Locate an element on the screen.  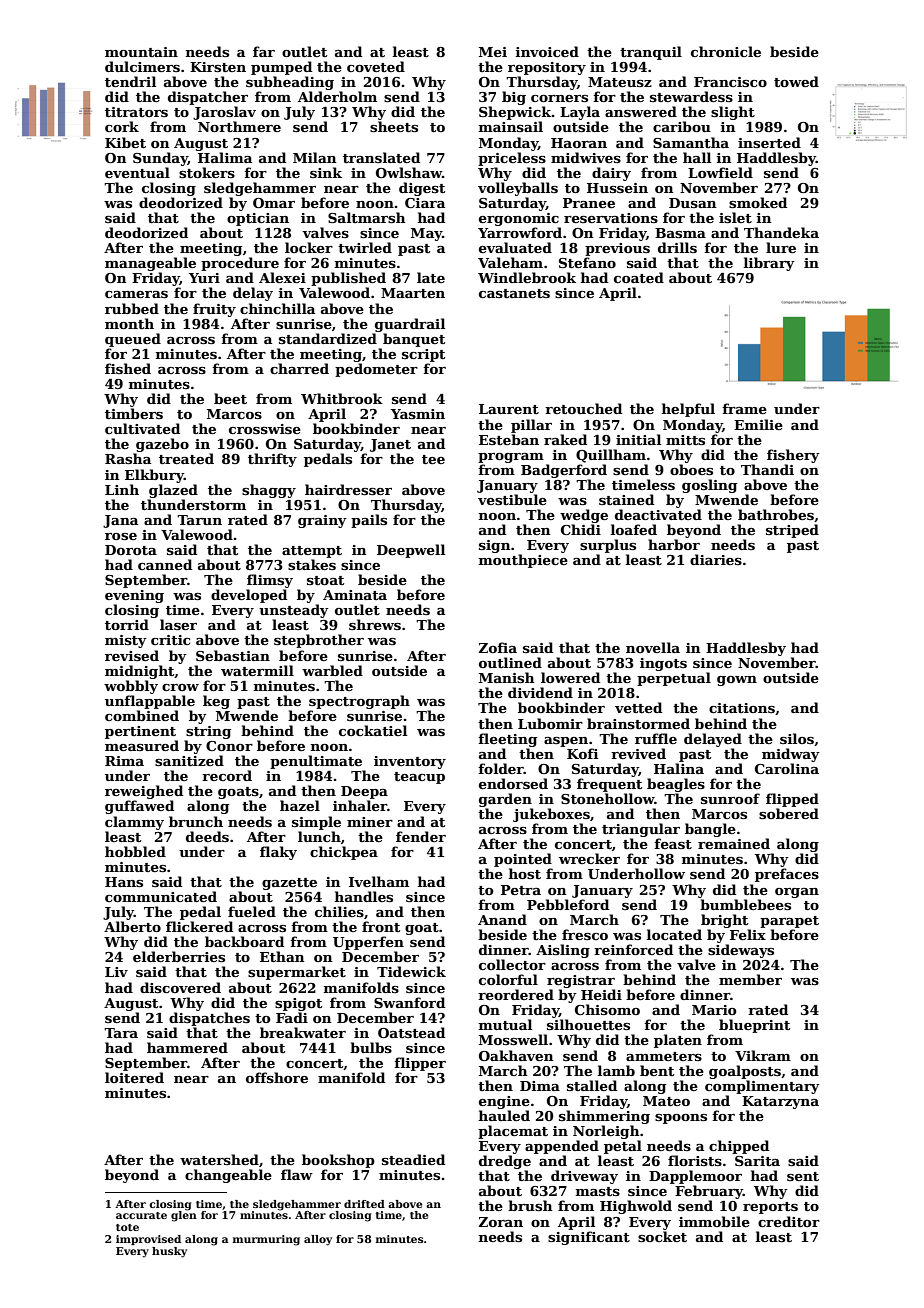
Zofia is located at coordinates (497, 647).
